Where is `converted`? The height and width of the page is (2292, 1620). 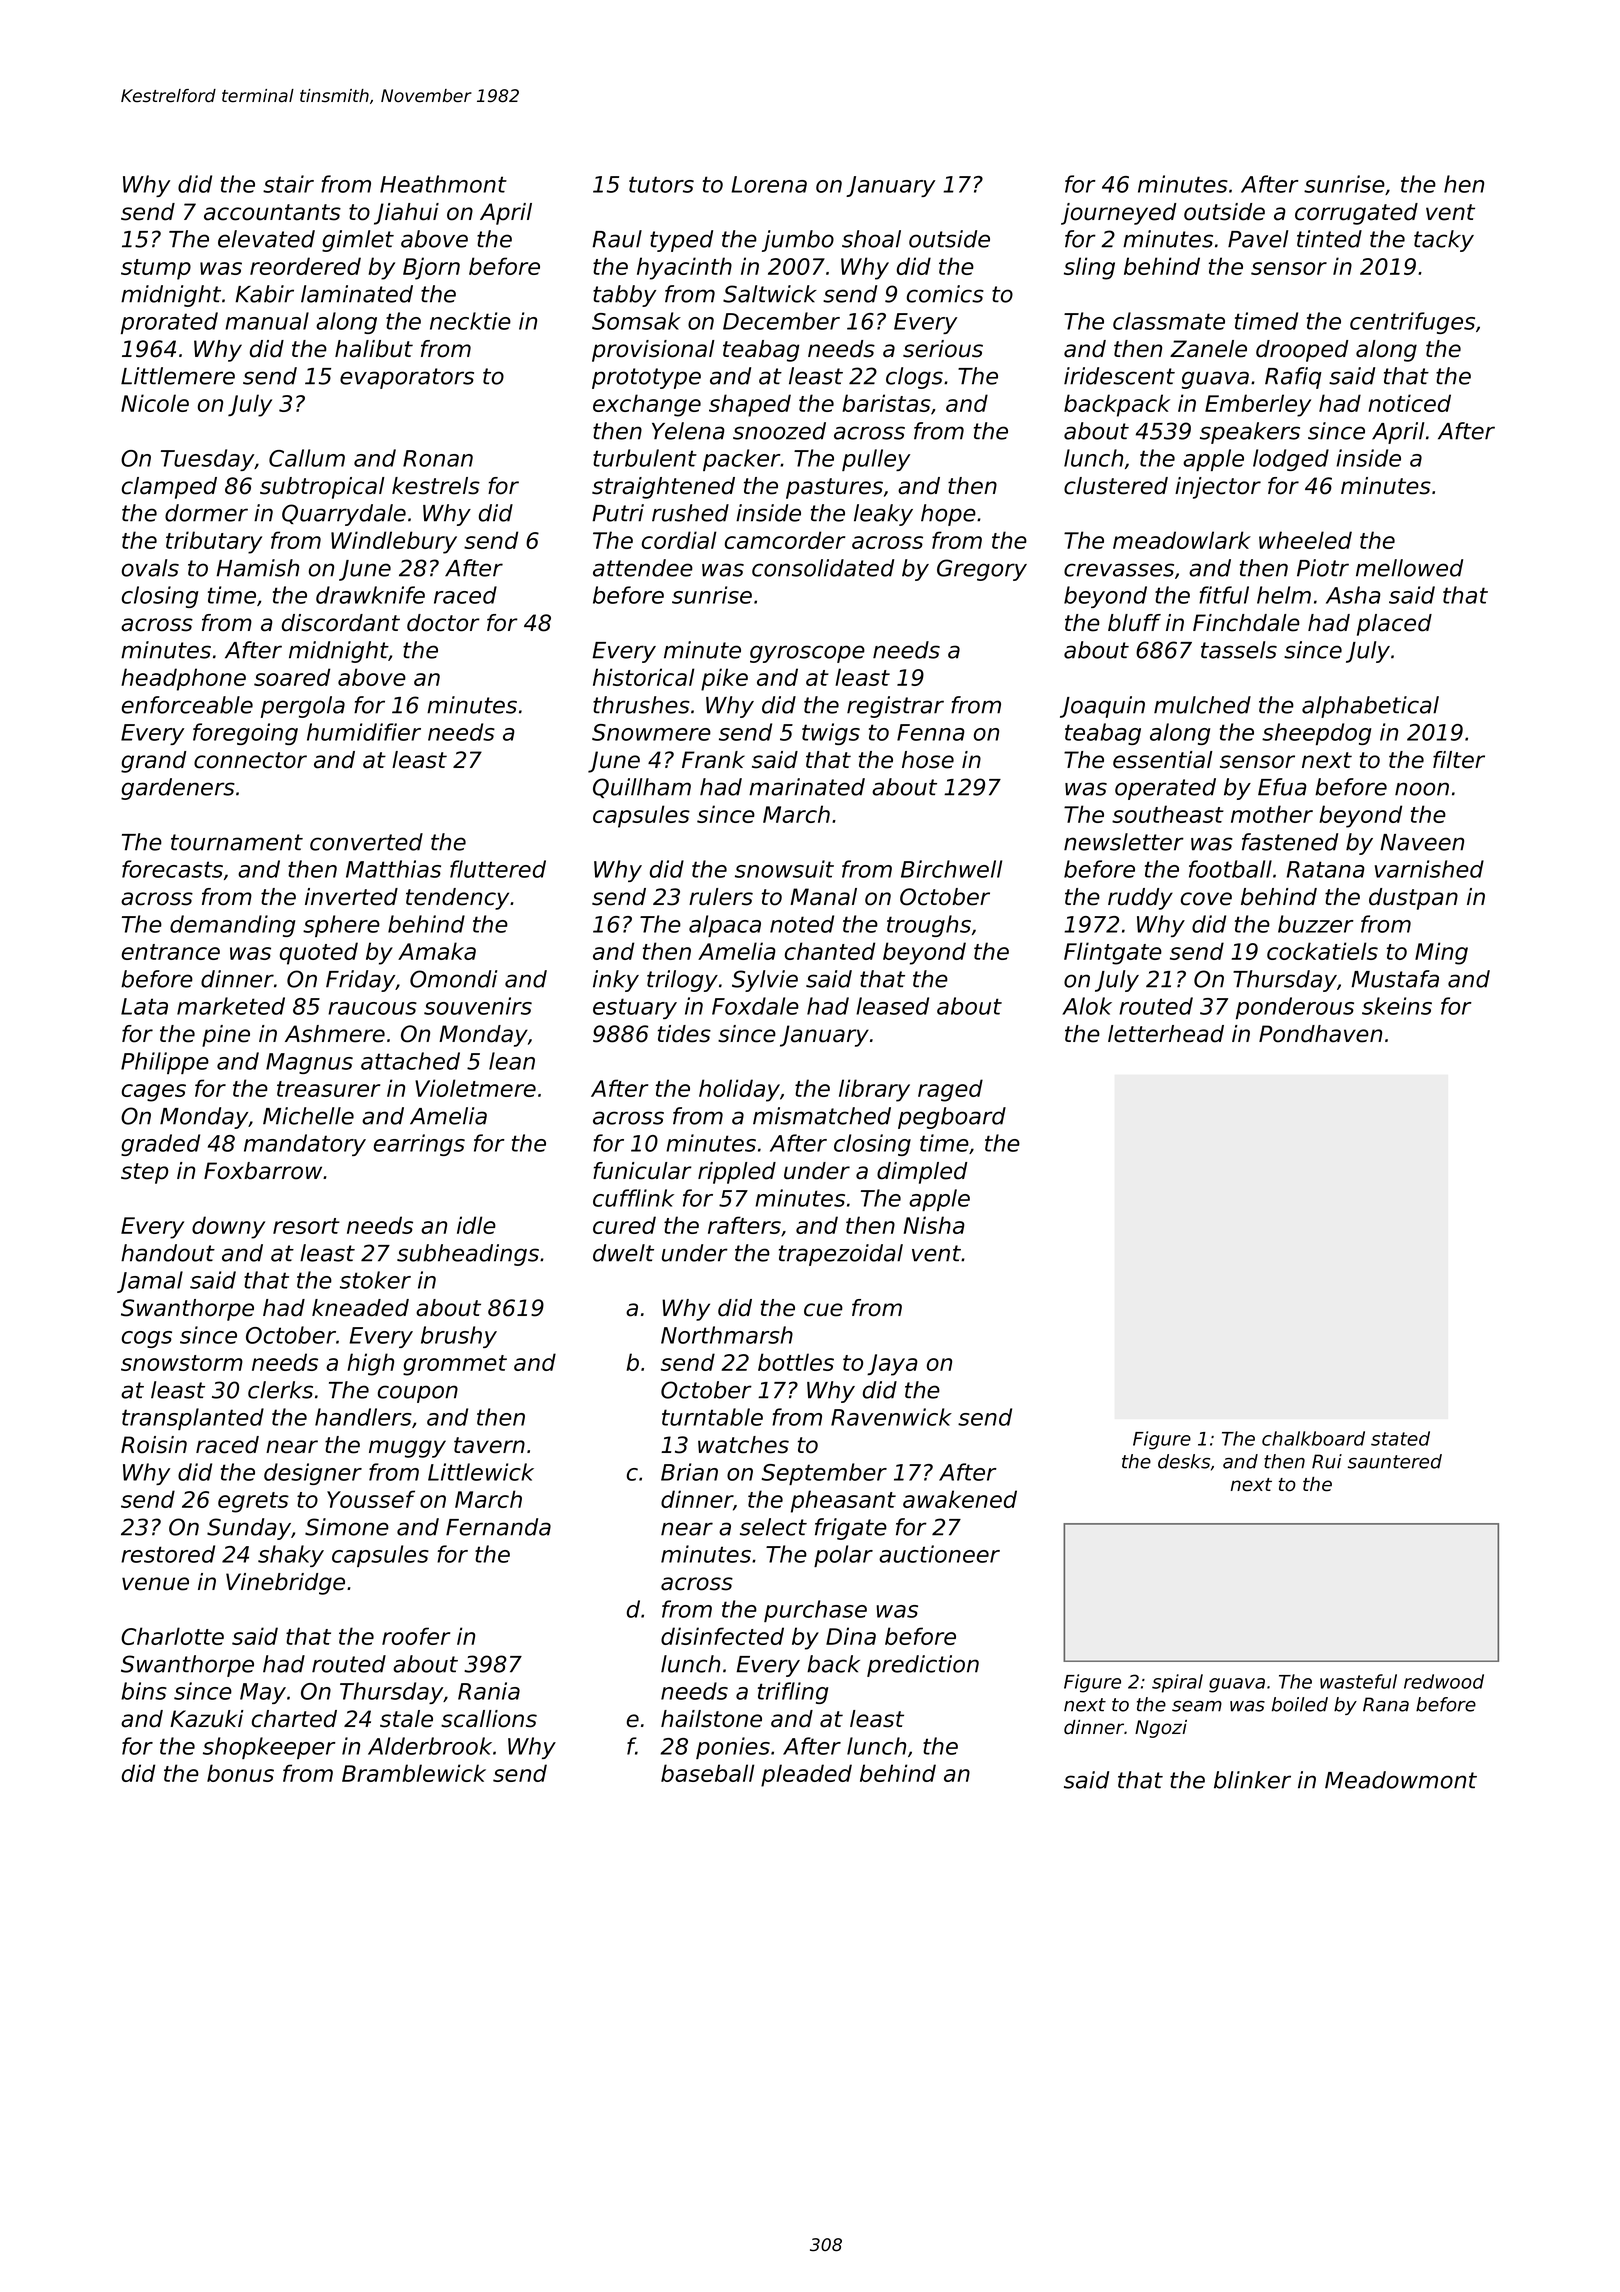
converted is located at coordinates (366, 842).
